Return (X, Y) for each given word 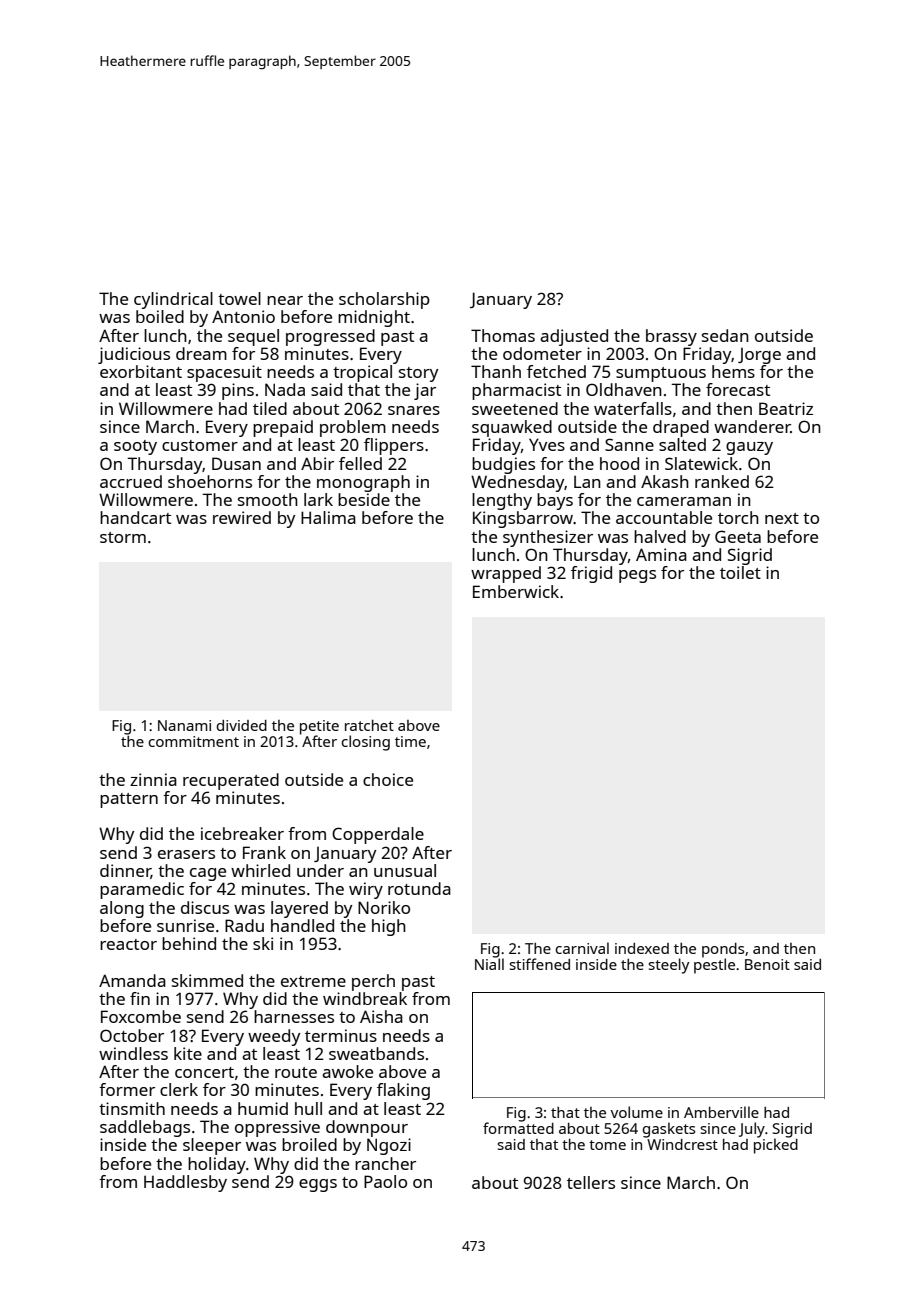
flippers (394, 446)
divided (242, 725)
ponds (723, 950)
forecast (738, 389)
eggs (318, 1185)
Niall (489, 964)
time (410, 741)
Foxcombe (141, 1016)
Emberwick (516, 591)
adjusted (574, 337)
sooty (135, 447)
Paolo (385, 1181)
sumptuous (661, 374)
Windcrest (682, 1144)
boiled (160, 316)
